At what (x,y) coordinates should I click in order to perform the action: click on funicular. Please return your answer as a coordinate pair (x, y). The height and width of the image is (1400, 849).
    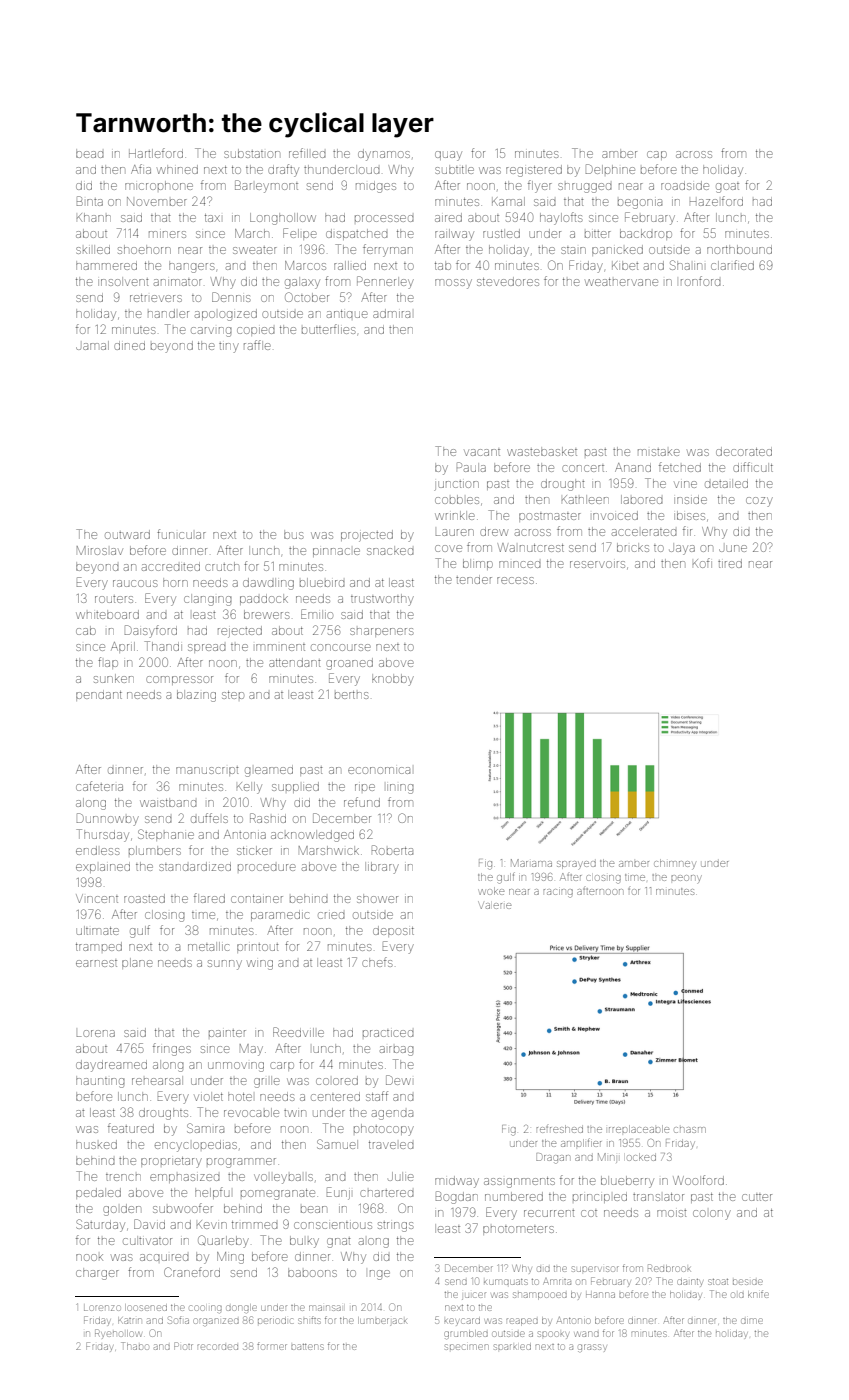
    Looking at the image, I should click on (181, 534).
